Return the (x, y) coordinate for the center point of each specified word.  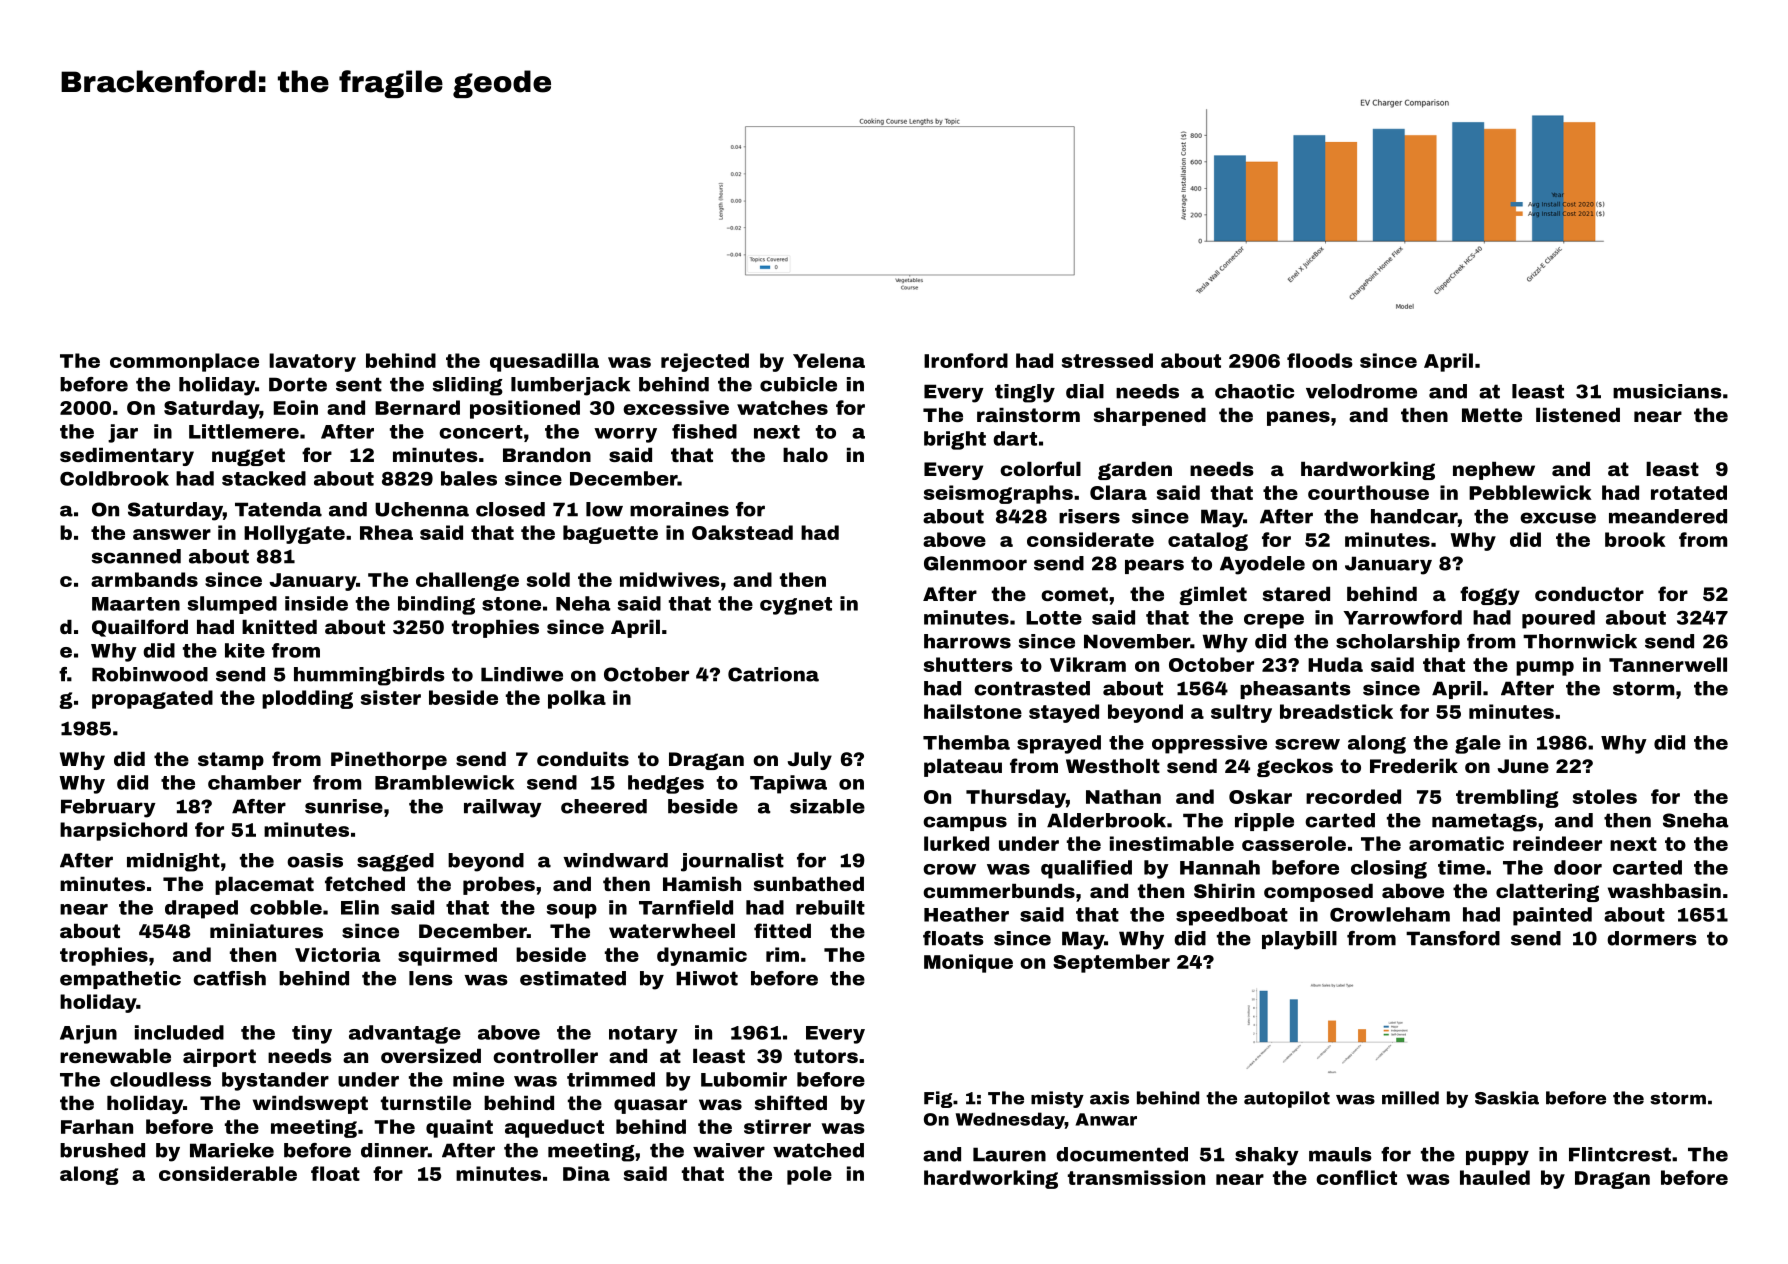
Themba (966, 742)
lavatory (312, 362)
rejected (705, 362)
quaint (459, 1128)
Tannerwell (1668, 664)
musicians (1667, 391)
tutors (826, 1056)
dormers (1652, 938)
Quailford (140, 628)
